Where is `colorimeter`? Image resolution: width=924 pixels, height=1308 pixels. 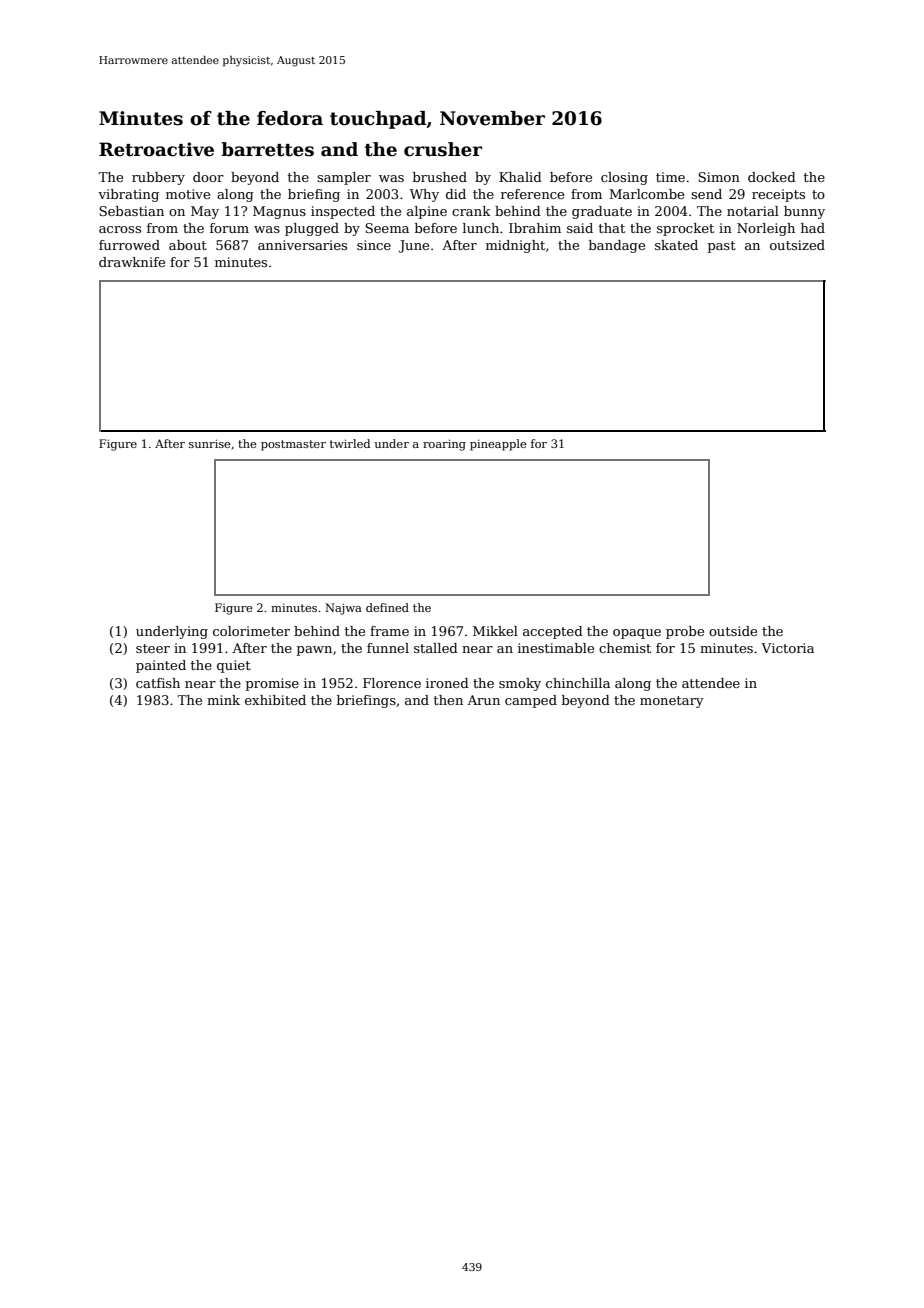 colorimeter is located at coordinates (251, 631).
